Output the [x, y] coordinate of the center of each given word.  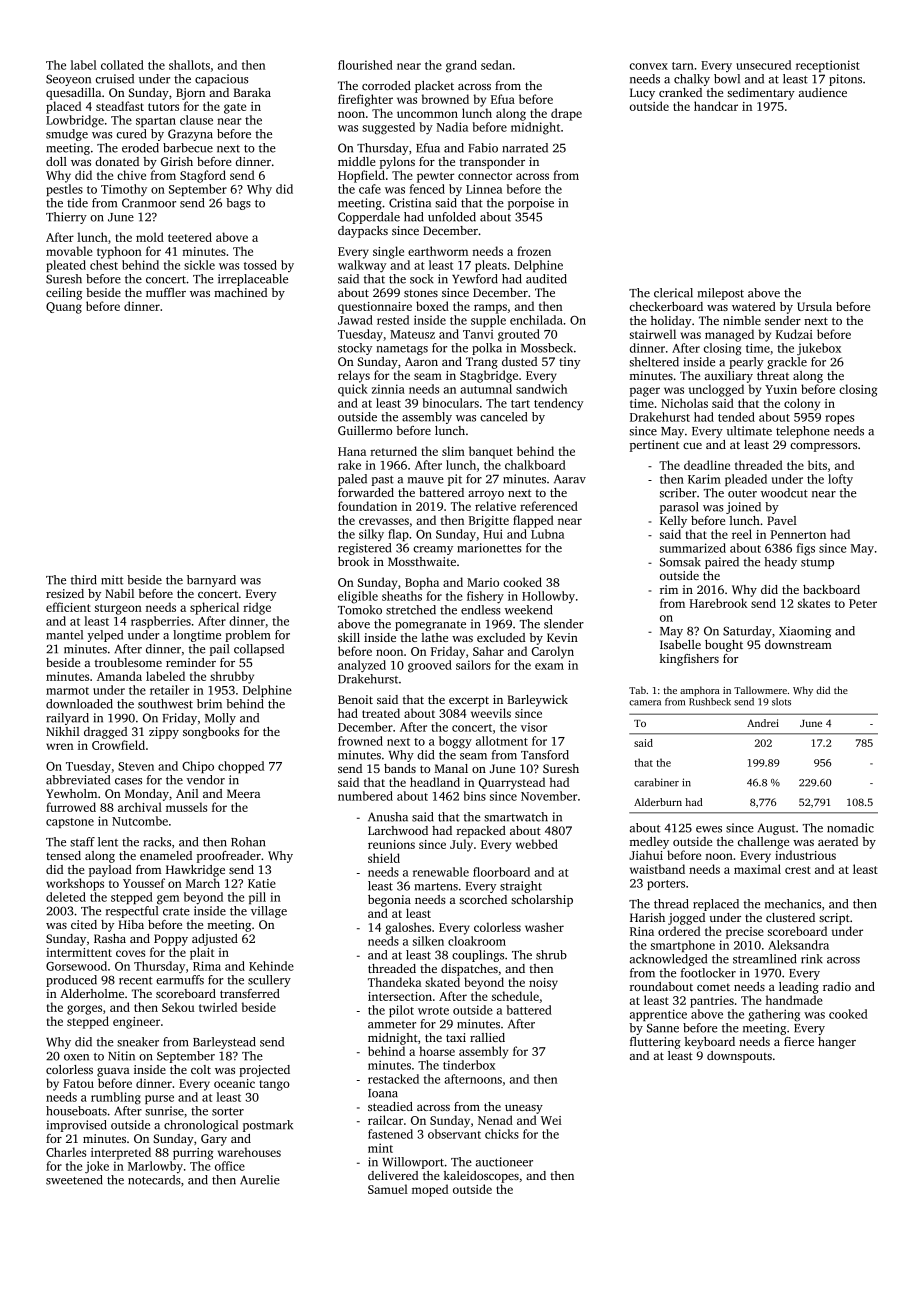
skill [349, 637]
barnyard [211, 581]
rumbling [116, 1098]
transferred [250, 993]
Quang [64, 308]
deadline [707, 465]
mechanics [793, 904]
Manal [451, 768]
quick [353, 390]
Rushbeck [710, 702]
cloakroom [477, 941]
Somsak [680, 562]
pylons [397, 163]
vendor [206, 780]
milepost [721, 294]
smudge [67, 135]
